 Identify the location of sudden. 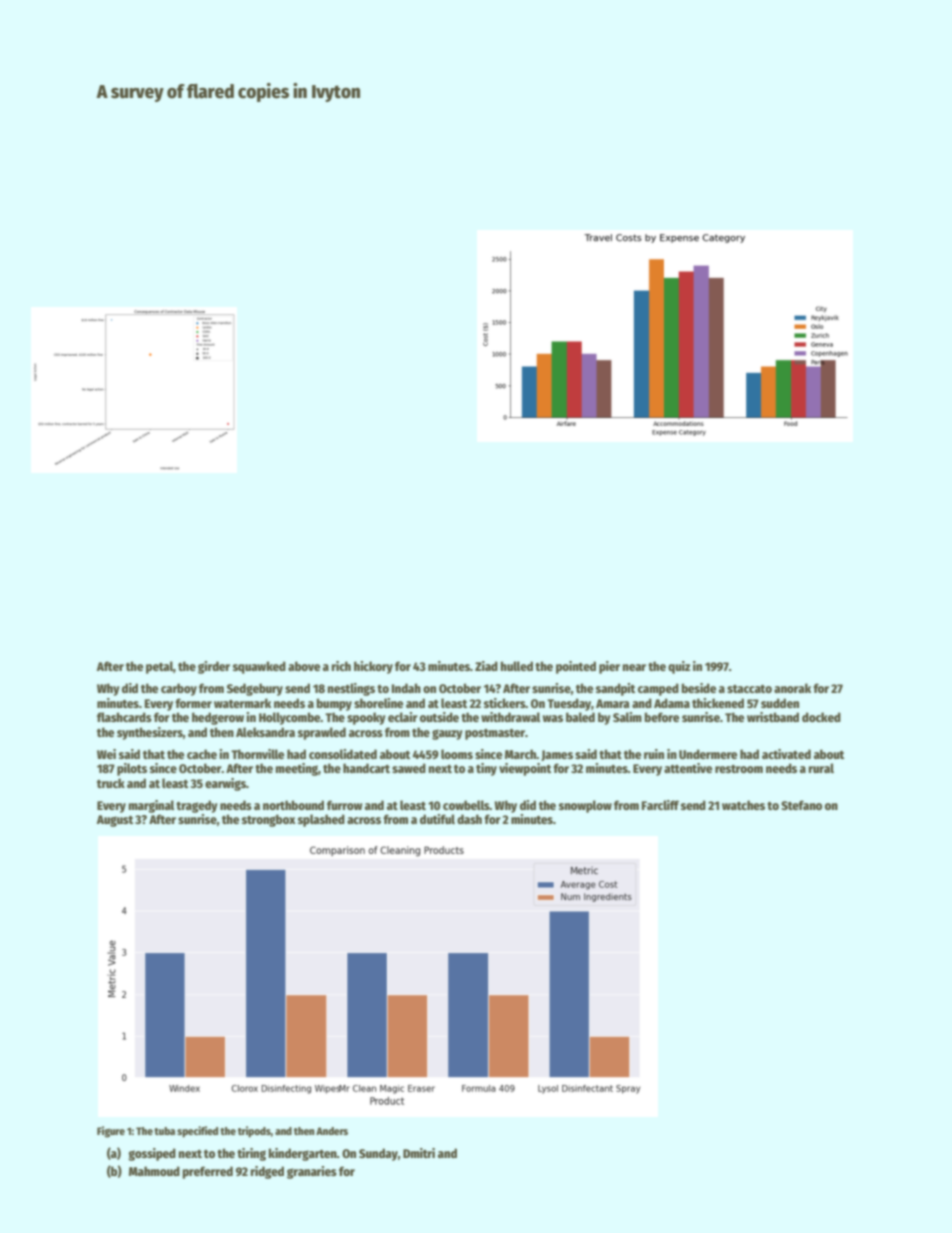
(780, 703).
